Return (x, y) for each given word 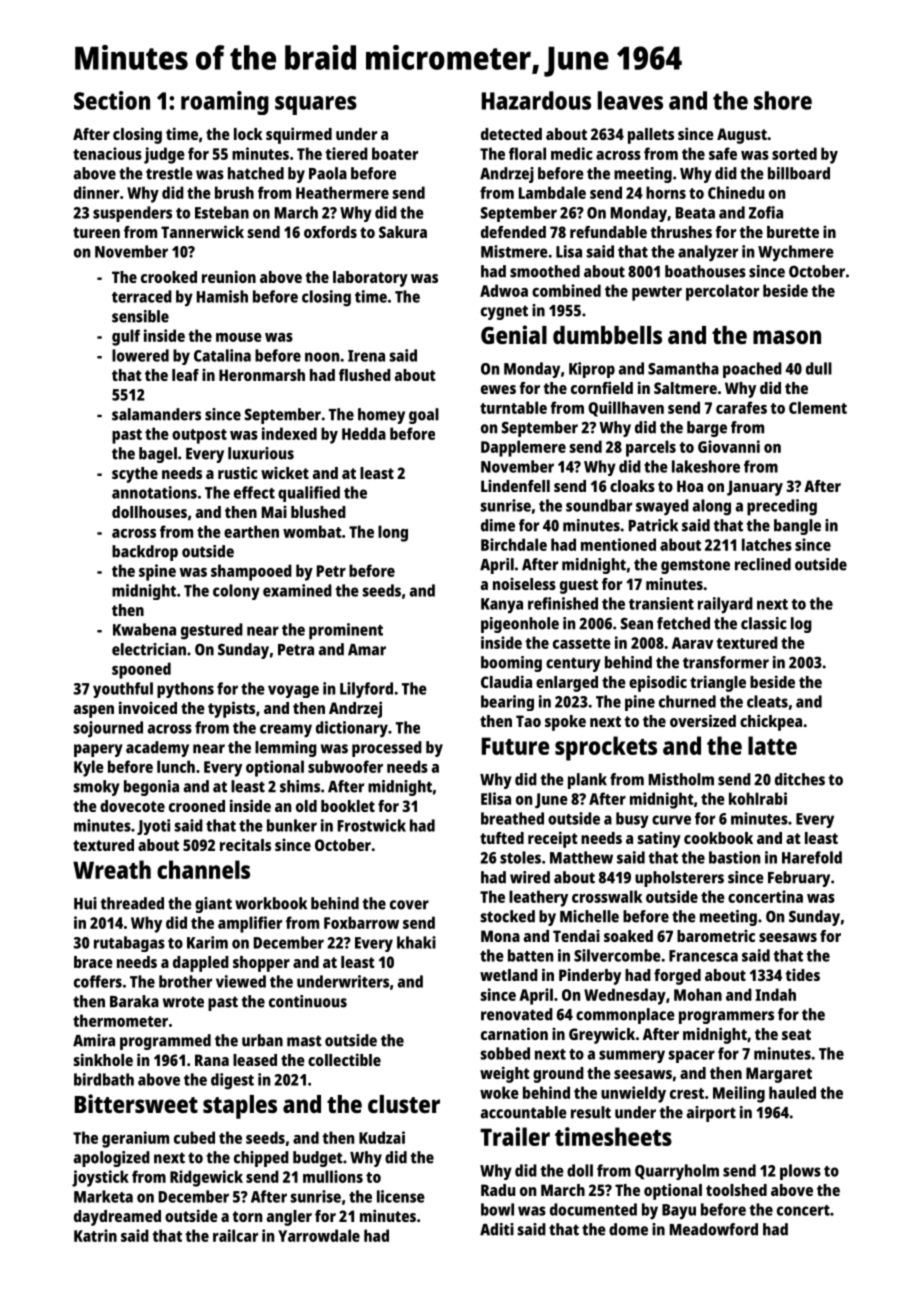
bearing (507, 703)
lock (248, 134)
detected (511, 134)
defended (513, 232)
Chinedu (736, 192)
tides (802, 974)
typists (231, 709)
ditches (800, 779)
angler (289, 1218)
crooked (169, 277)
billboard (799, 173)
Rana (212, 1060)
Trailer (515, 1136)
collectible (344, 1059)
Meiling (739, 1094)
